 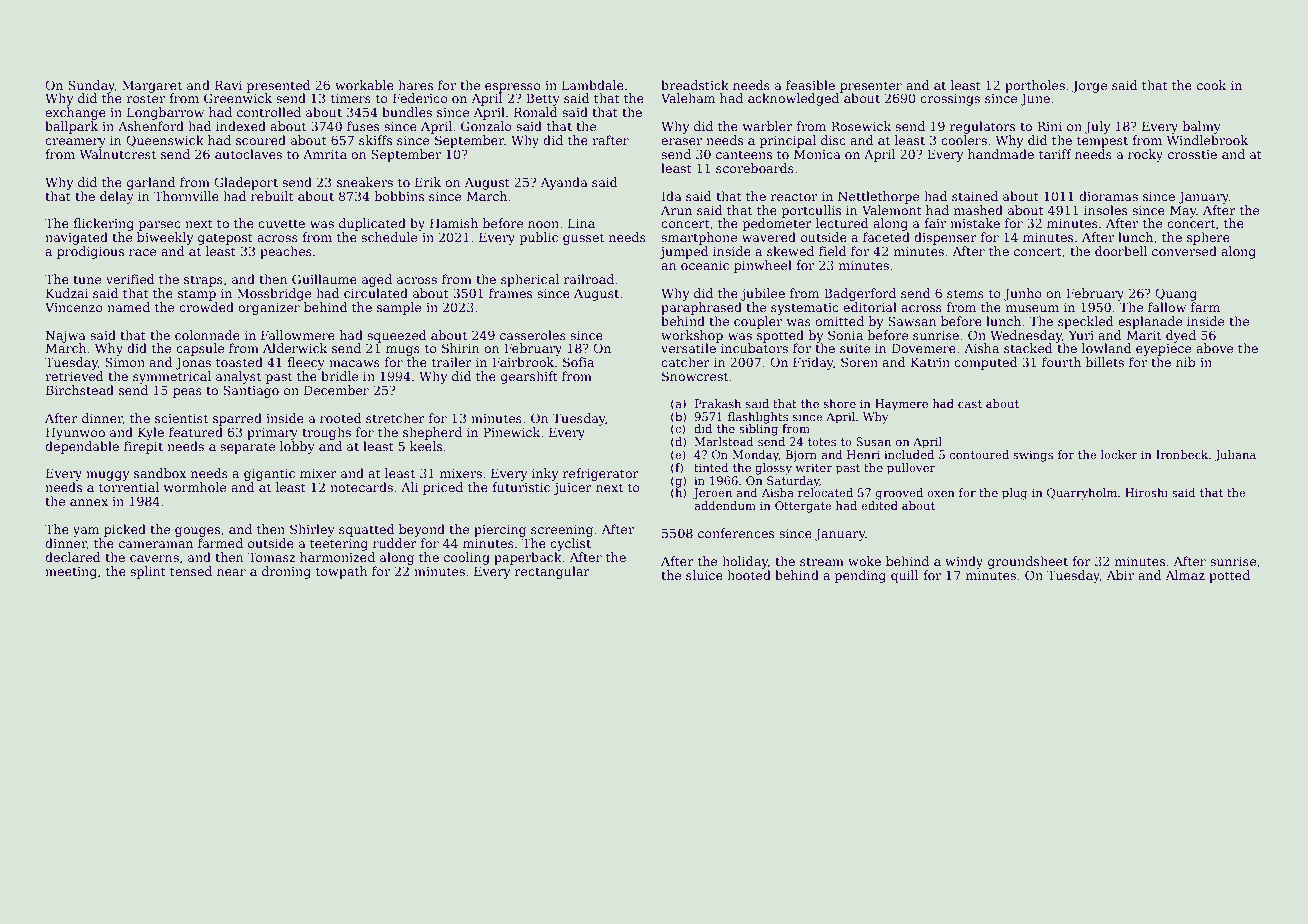 What do you see at coordinates (1061, 362) in the document?
I see `fourth` at bounding box center [1061, 362].
